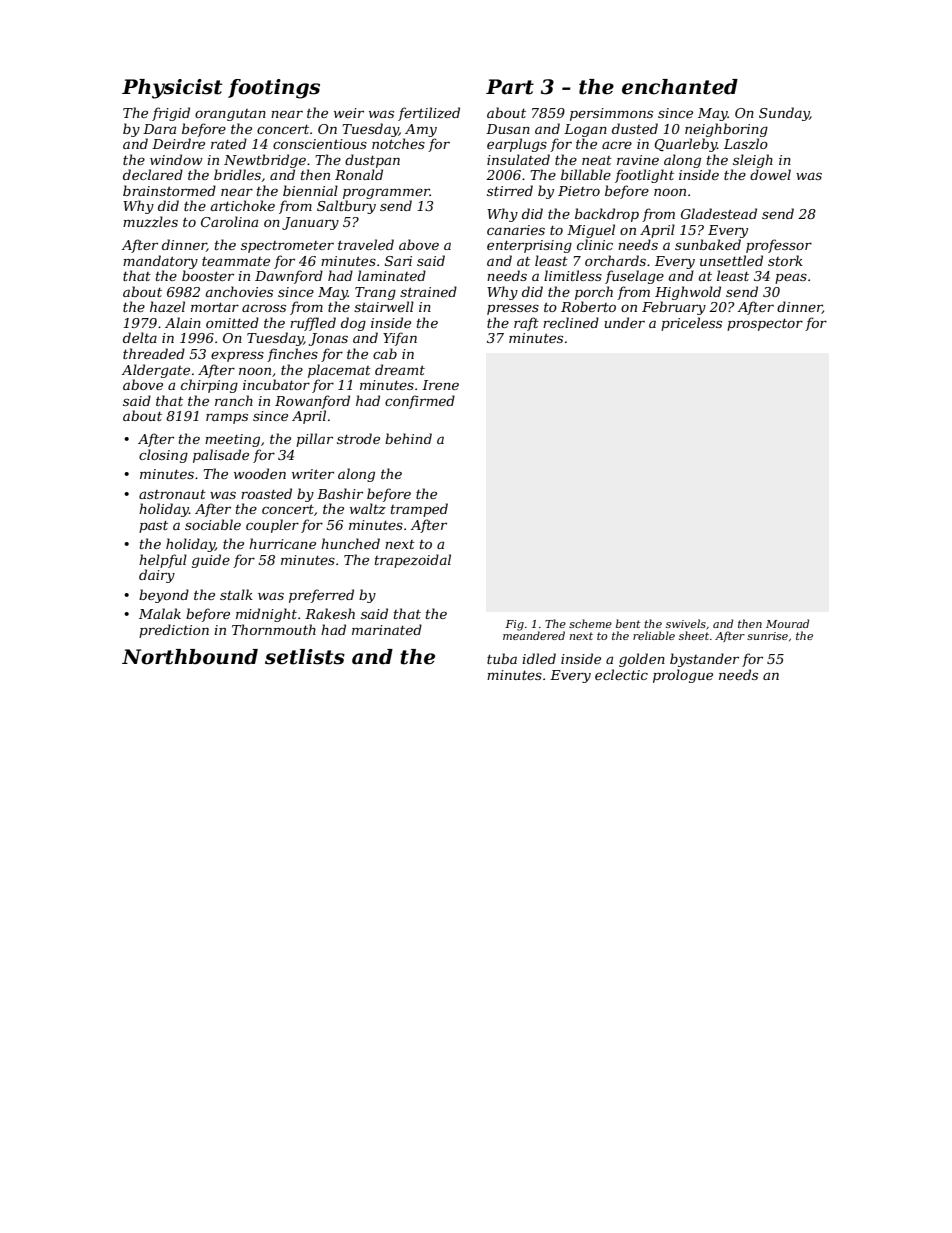 The height and width of the image is (1233, 952). I want to click on acre, so click(617, 145).
